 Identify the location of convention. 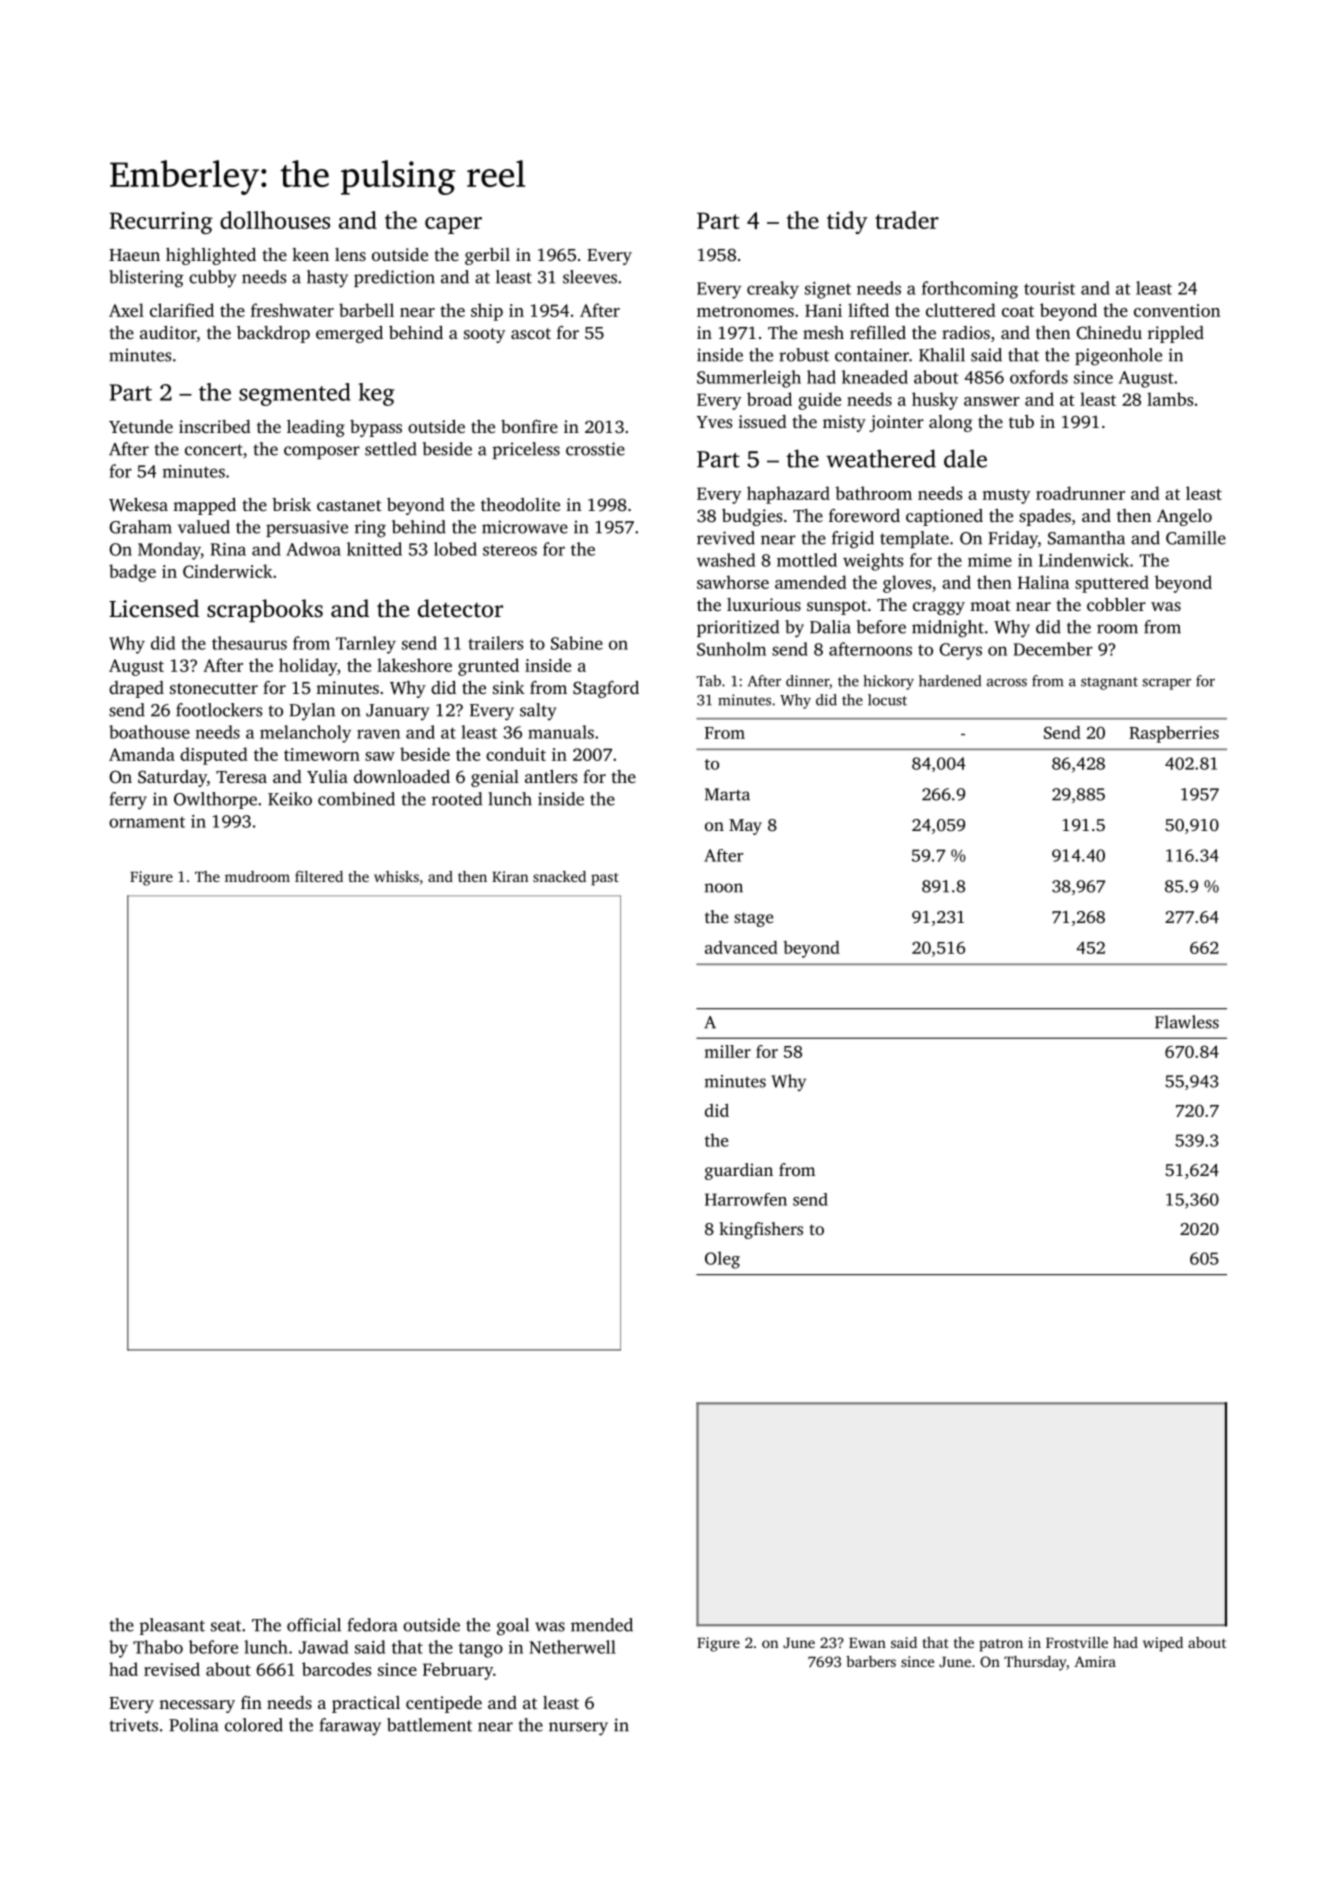
(1177, 310).
